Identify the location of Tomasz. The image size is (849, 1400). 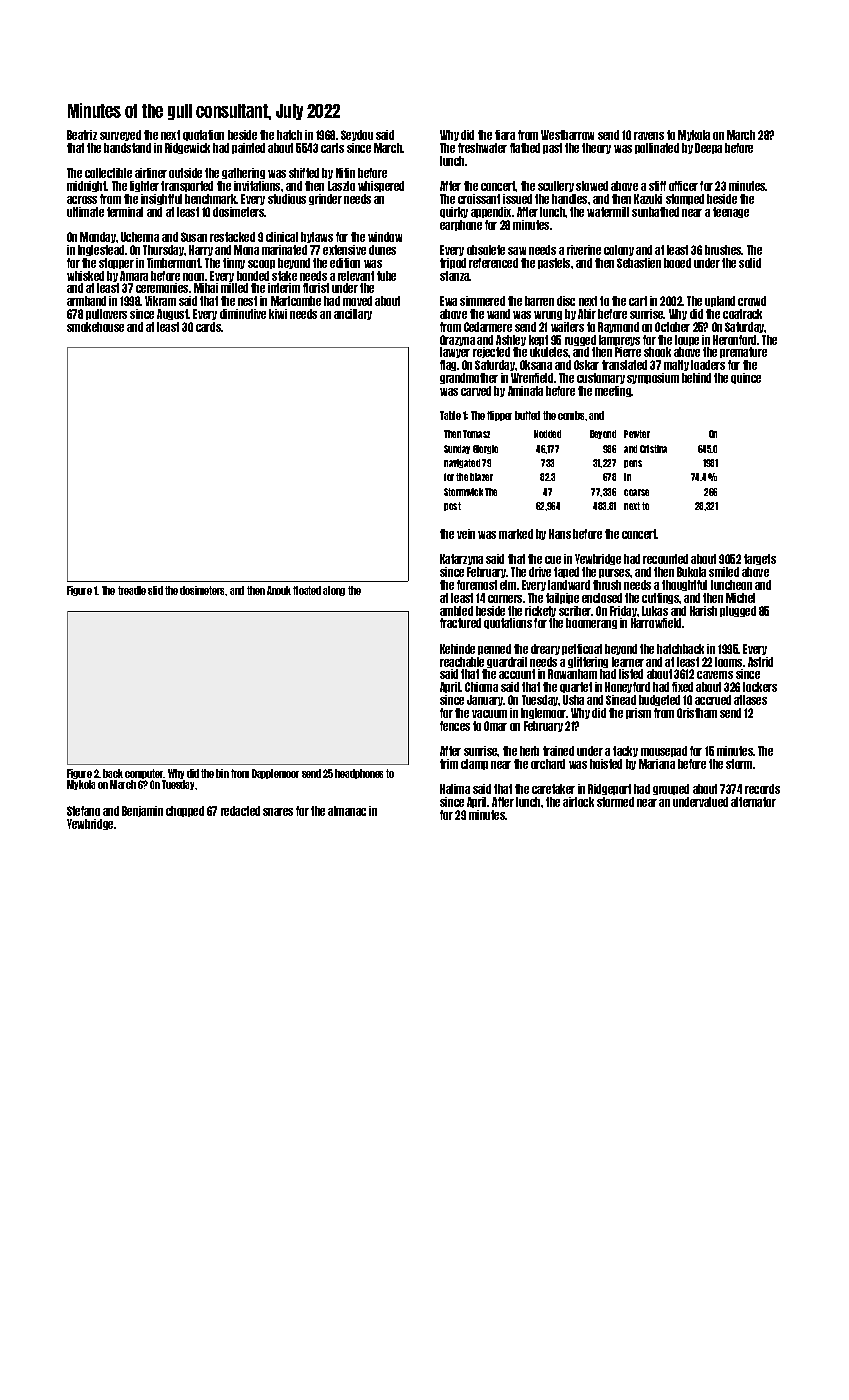
(476, 434).
